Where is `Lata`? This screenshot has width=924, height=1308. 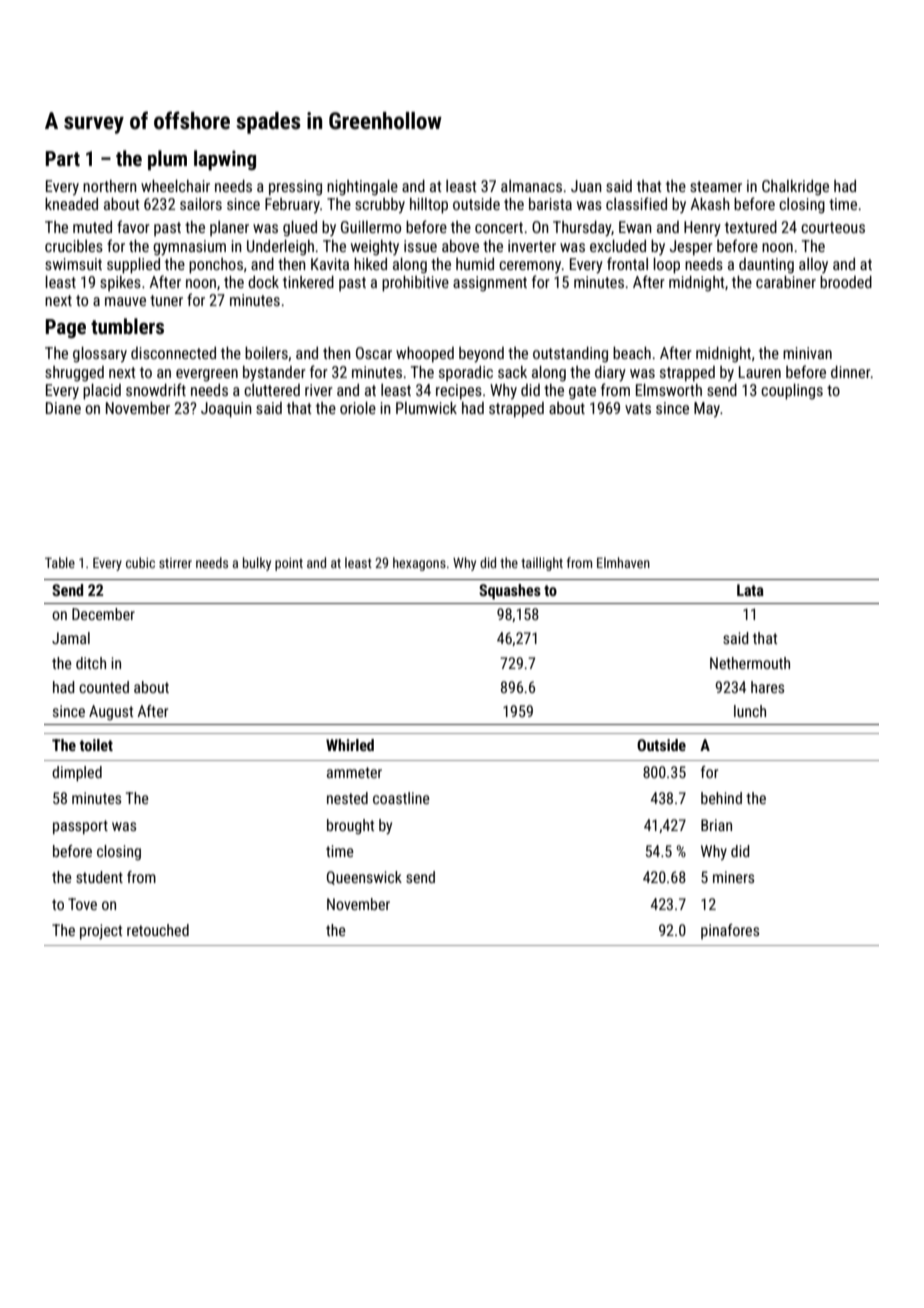 Lata is located at coordinates (750, 590).
